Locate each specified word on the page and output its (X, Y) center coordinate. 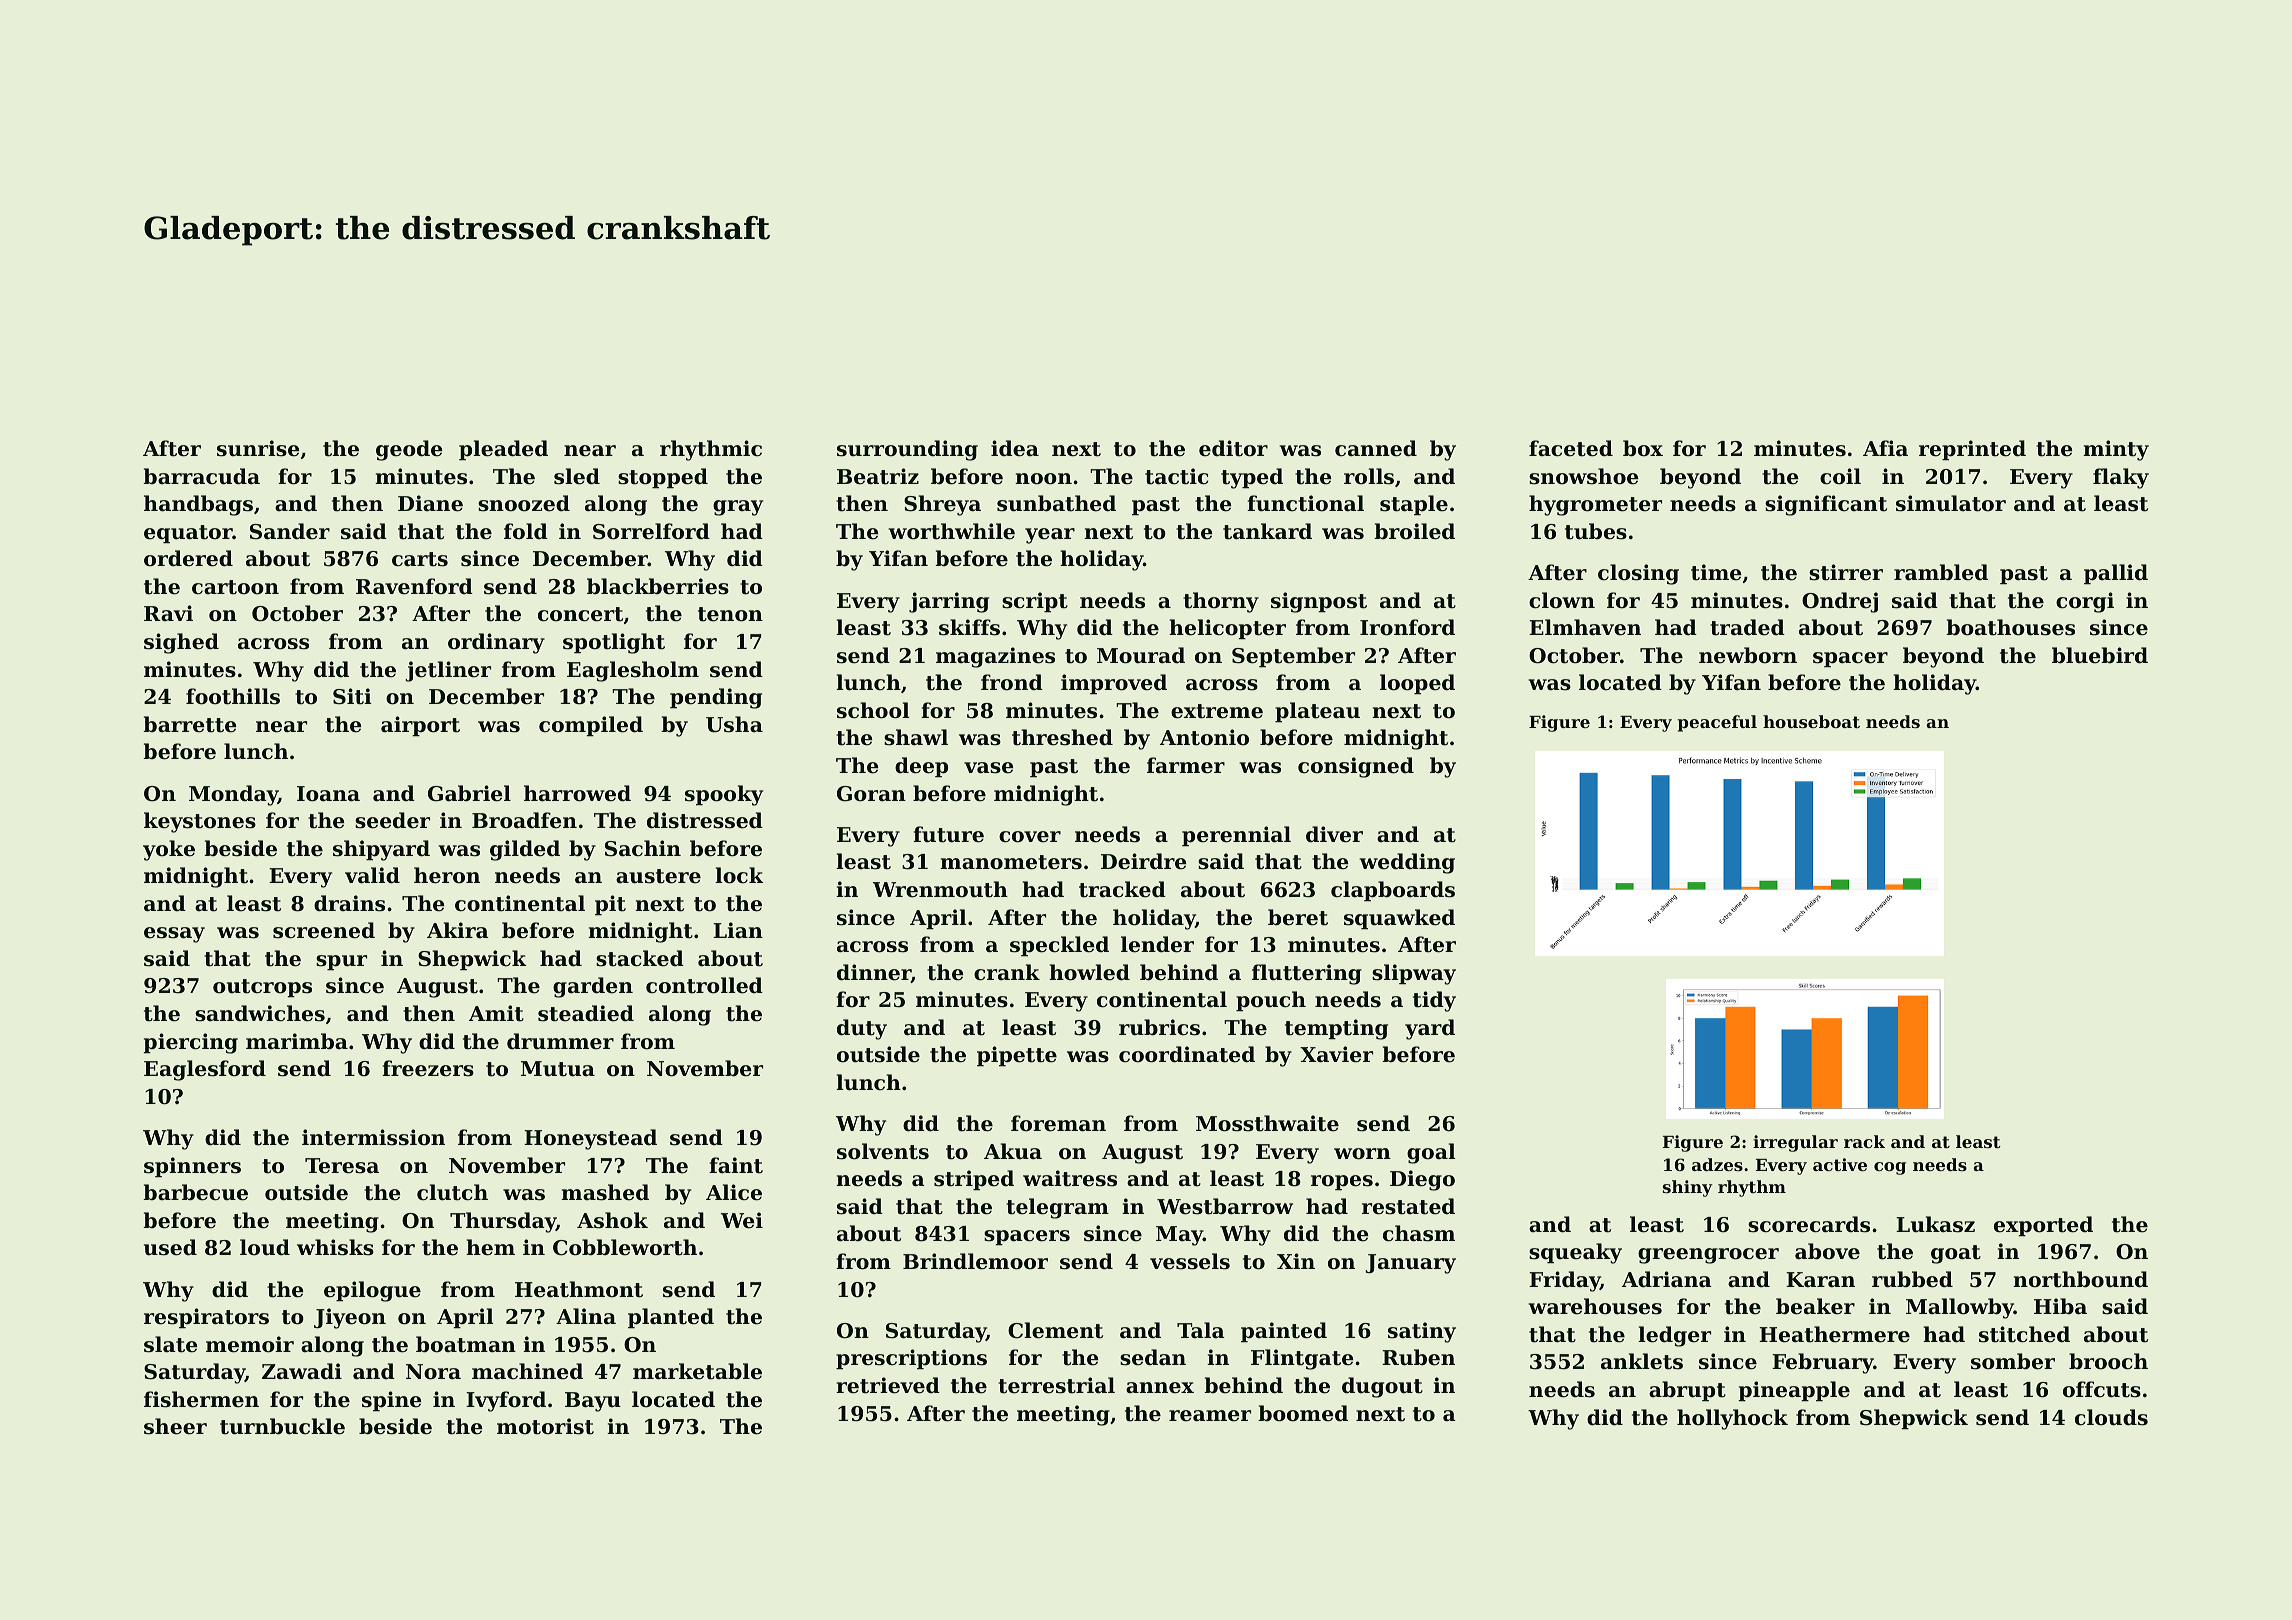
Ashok (612, 1220)
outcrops (262, 988)
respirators (206, 1318)
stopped (663, 478)
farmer (1186, 765)
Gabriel (469, 793)
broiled (1414, 531)
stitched (2024, 1334)
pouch (1271, 1001)
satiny (1422, 1332)
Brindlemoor (975, 1261)
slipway (1414, 974)
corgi (2085, 602)
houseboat (1811, 721)
